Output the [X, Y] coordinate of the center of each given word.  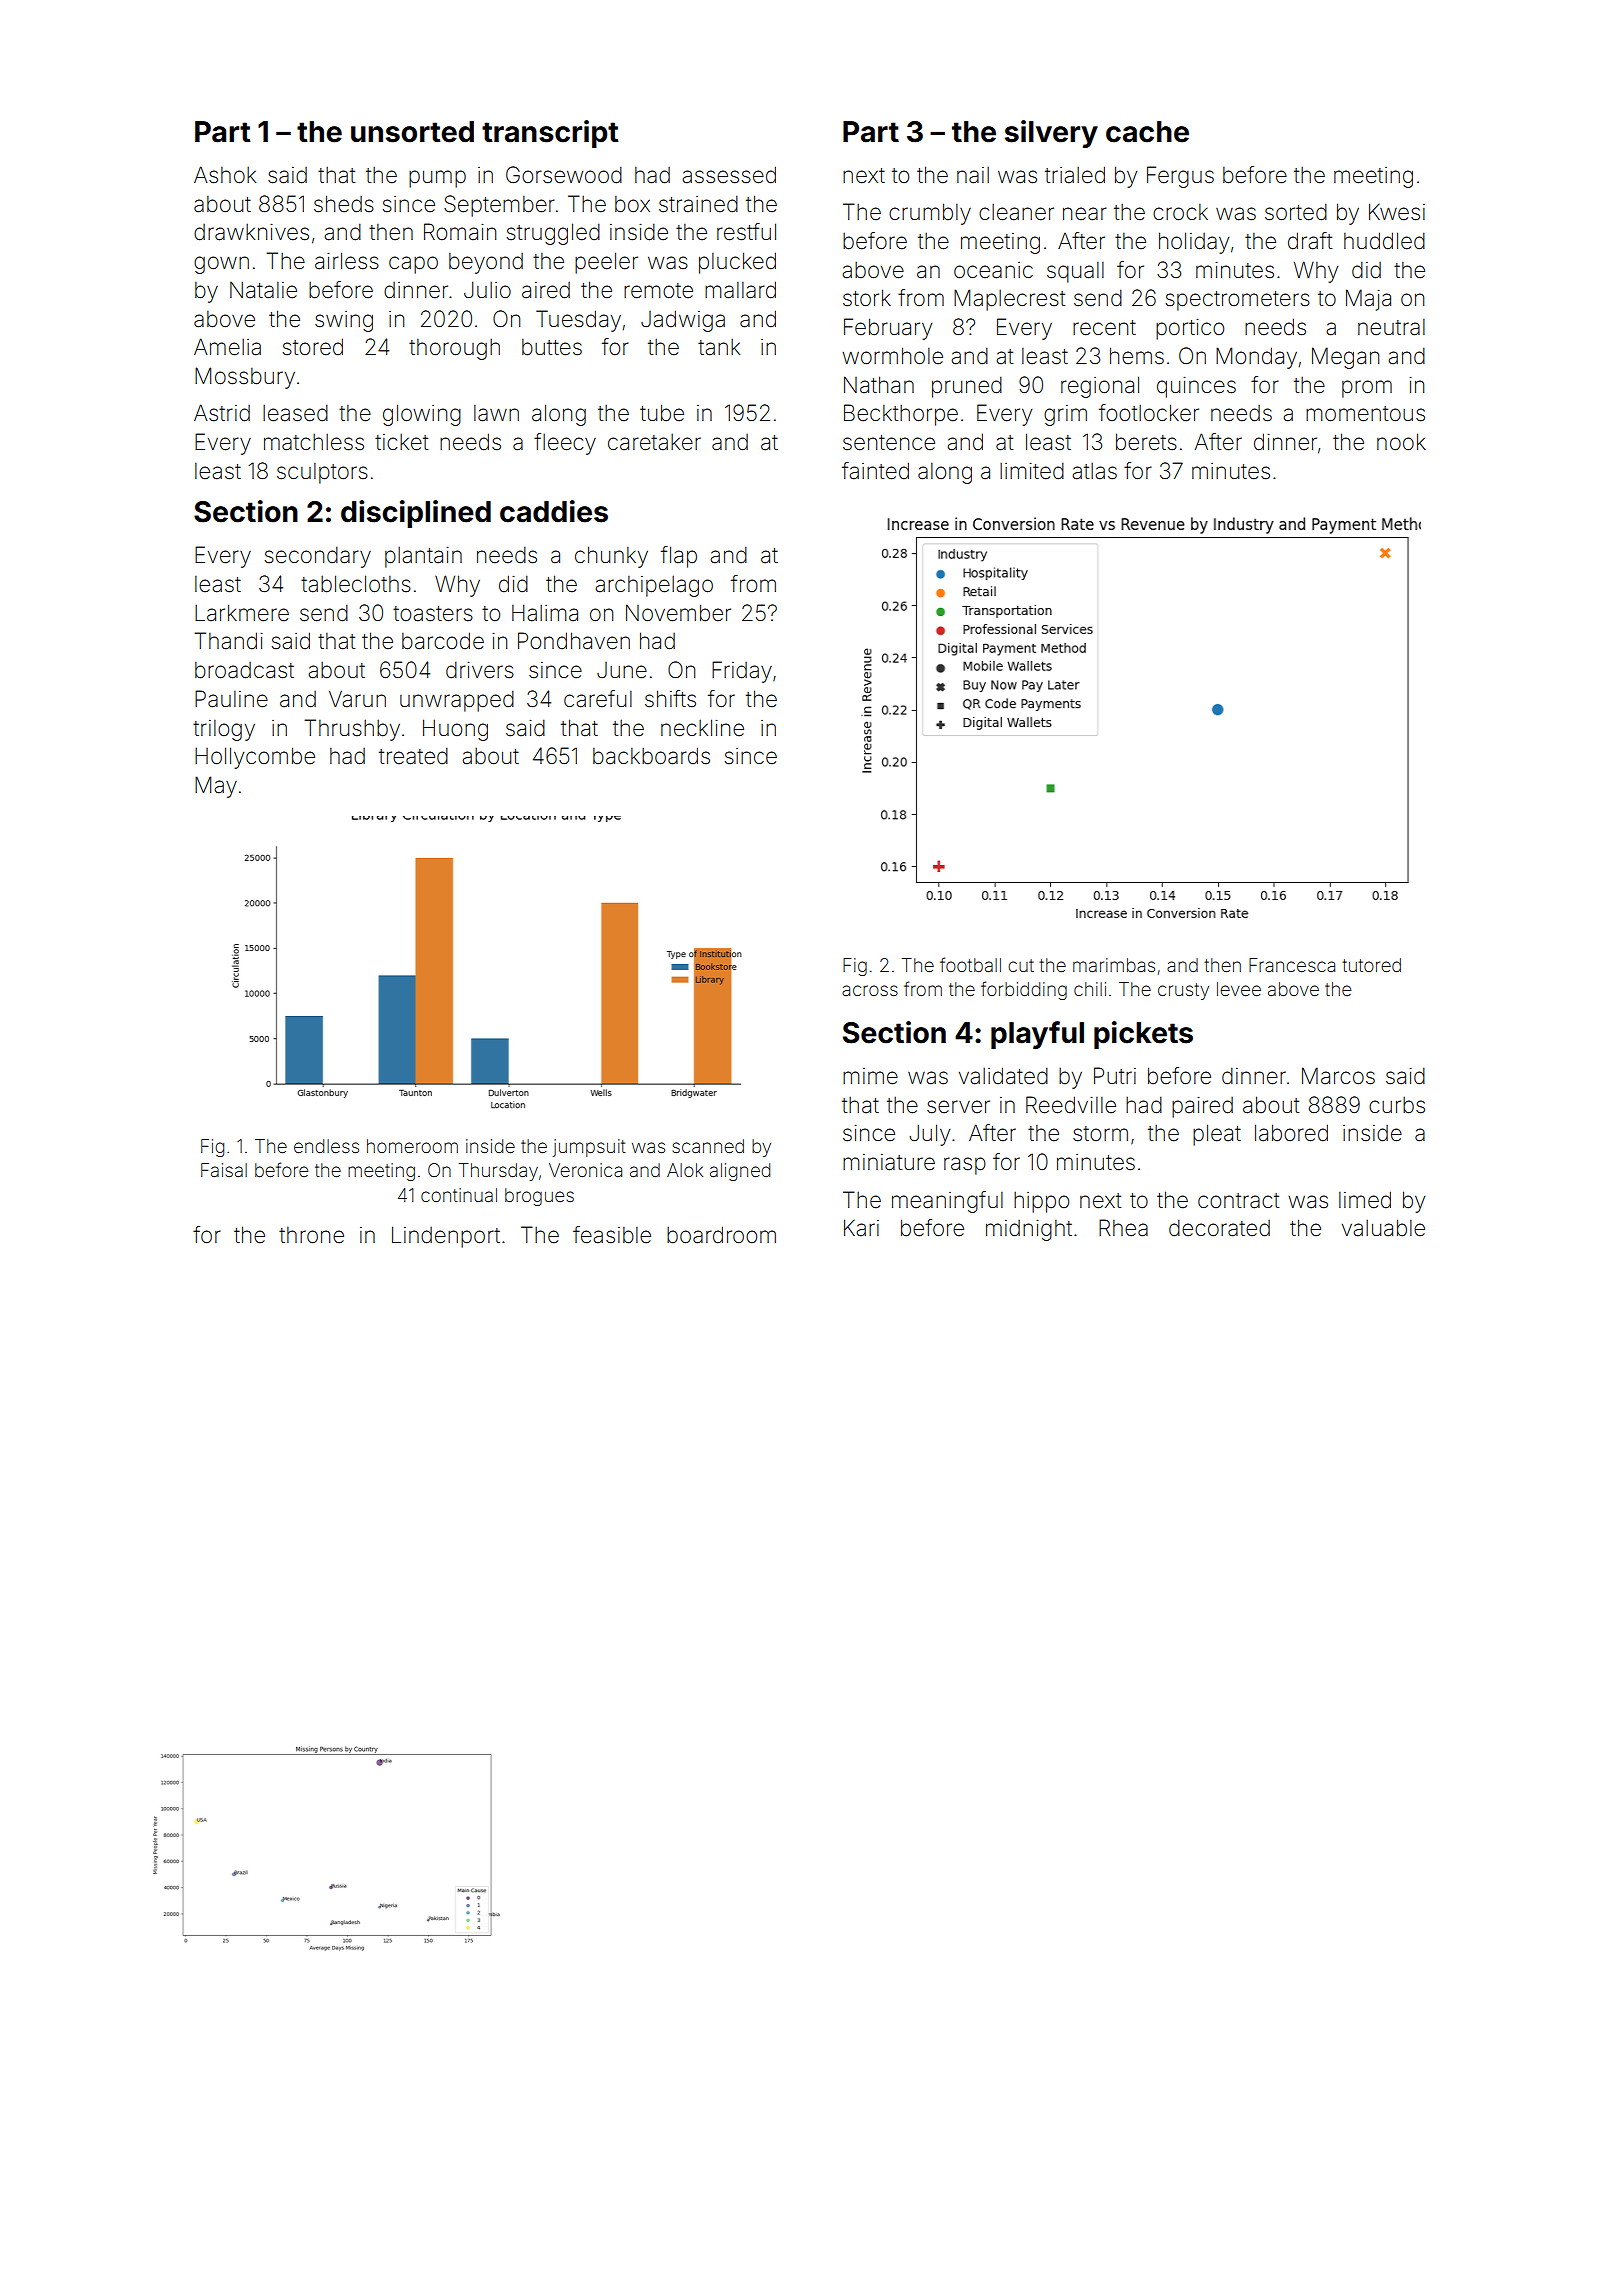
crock [1180, 212]
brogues [539, 1197]
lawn [496, 413]
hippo [1041, 1202]
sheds [344, 204]
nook [1401, 441]
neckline [702, 728]
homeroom [412, 1146]
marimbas [1114, 965]
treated [413, 756]
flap [679, 557]
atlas [1094, 471]
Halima [545, 613]
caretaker [654, 442]
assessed [729, 175]
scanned [708, 1146]
